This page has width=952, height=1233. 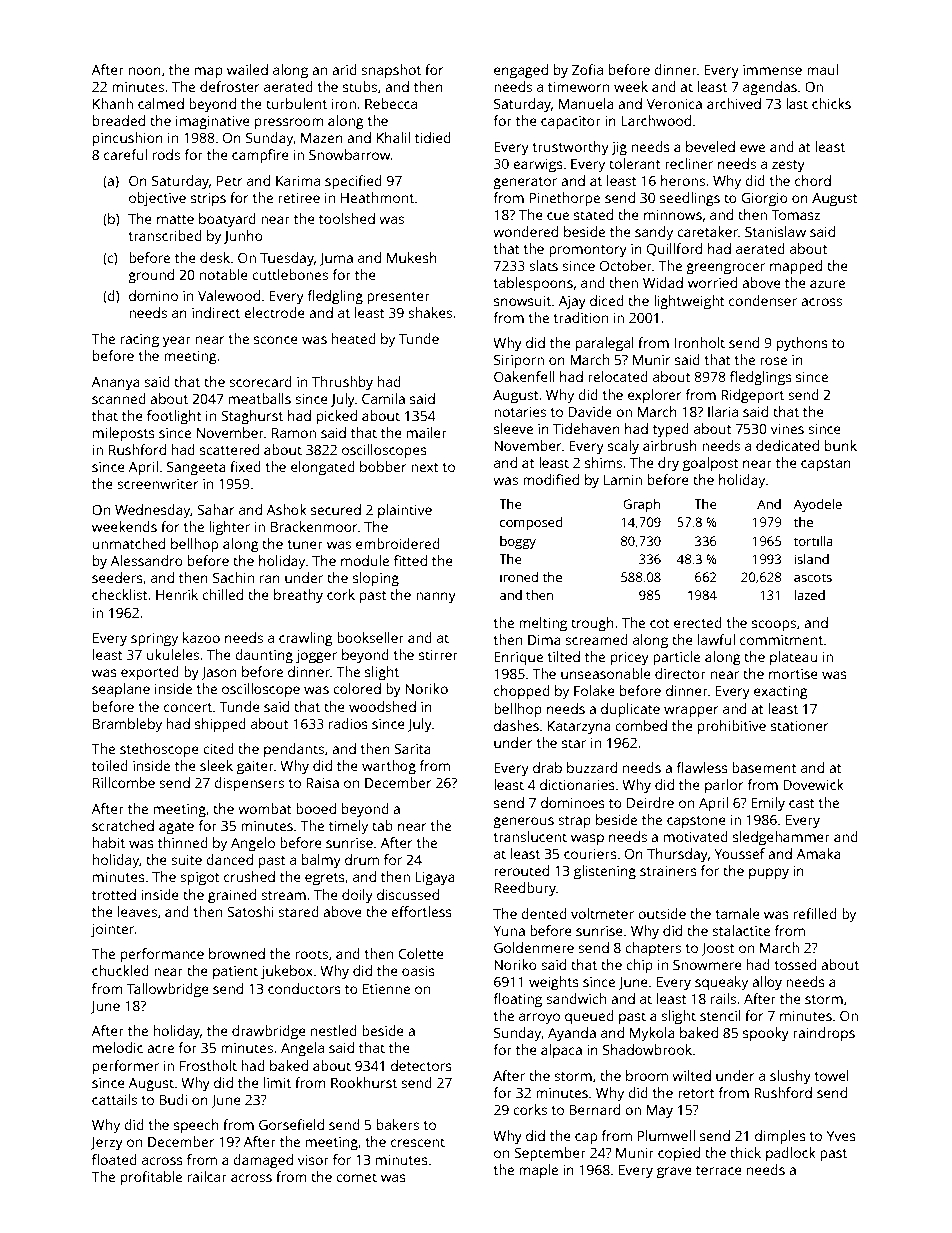 I want to click on limit, so click(x=277, y=1082).
